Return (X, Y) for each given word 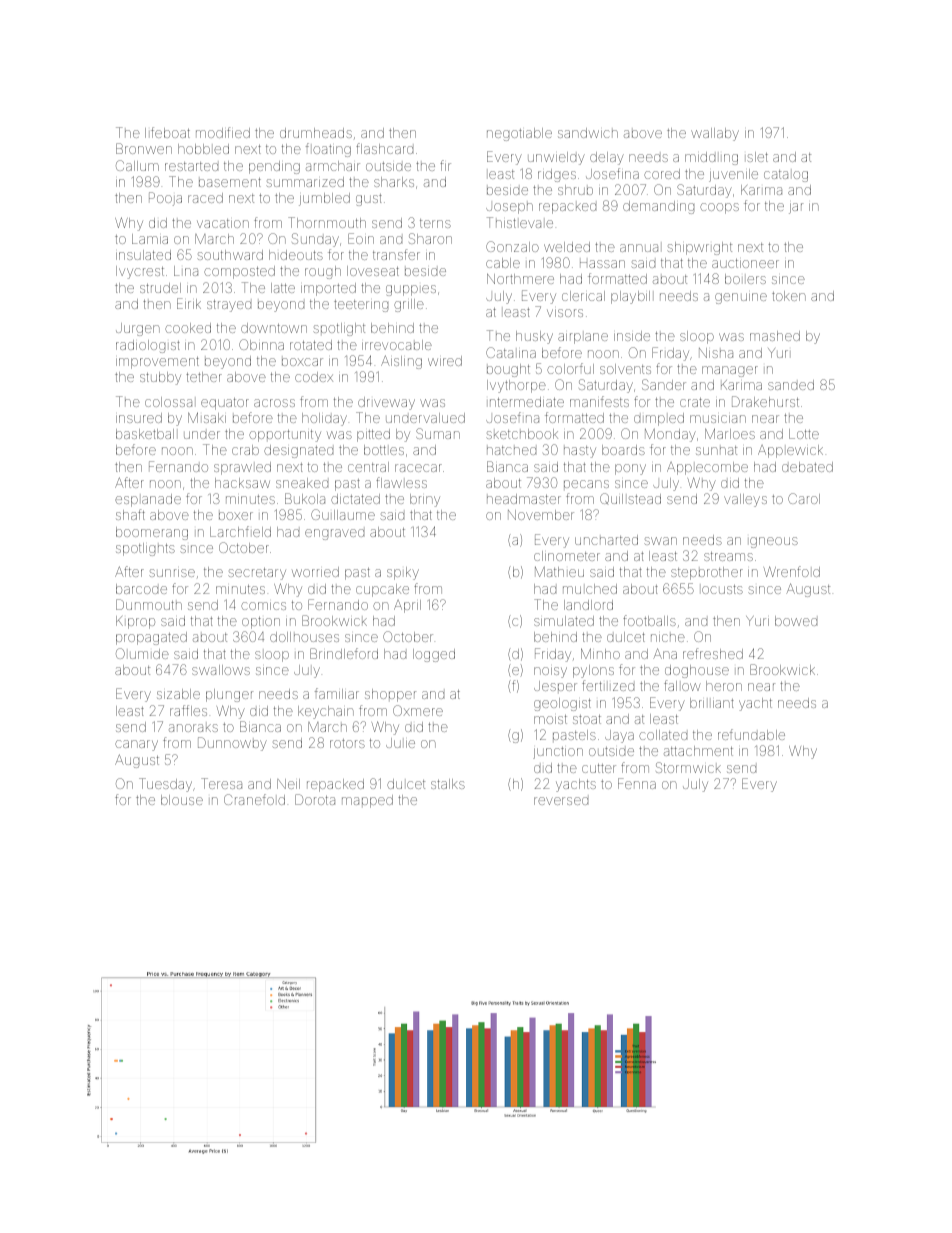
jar (796, 208)
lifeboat (167, 132)
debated (807, 467)
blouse (182, 800)
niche (668, 638)
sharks (394, 182)
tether (204, 377)
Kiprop (135, 622)
